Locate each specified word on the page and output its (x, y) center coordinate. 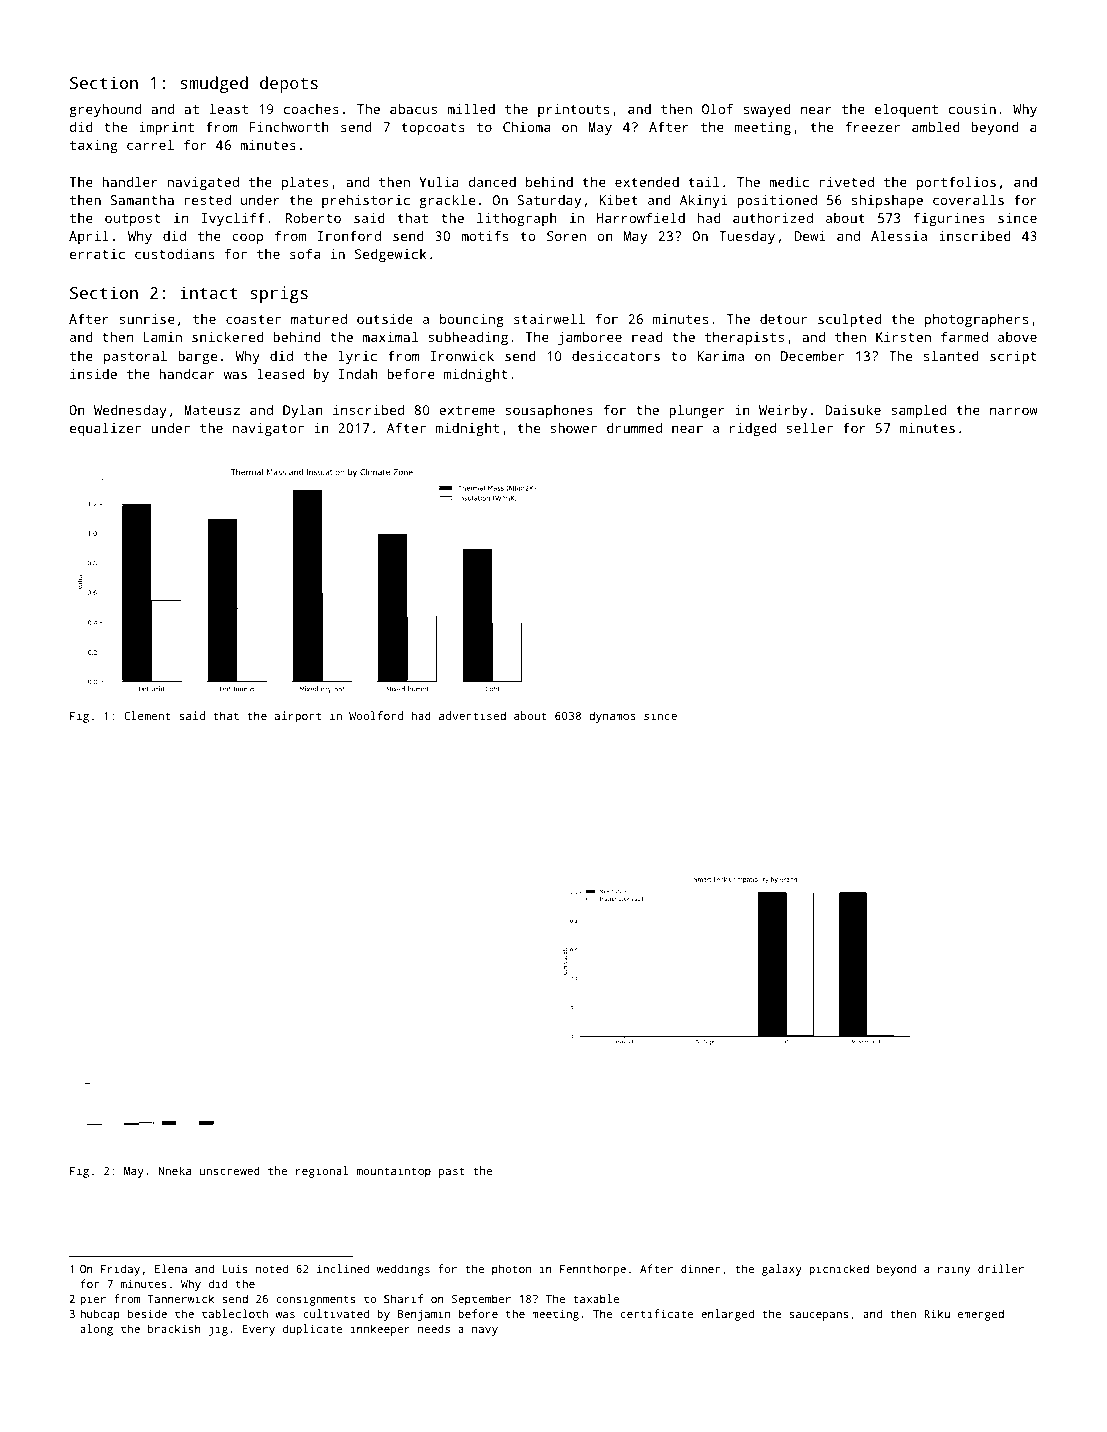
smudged (214, 84)
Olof (717, 108)
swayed (767, 110)
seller (809, 427)
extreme (467, 410)
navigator (268, 429)
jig (218, 1330)
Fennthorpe (593, 1270)
